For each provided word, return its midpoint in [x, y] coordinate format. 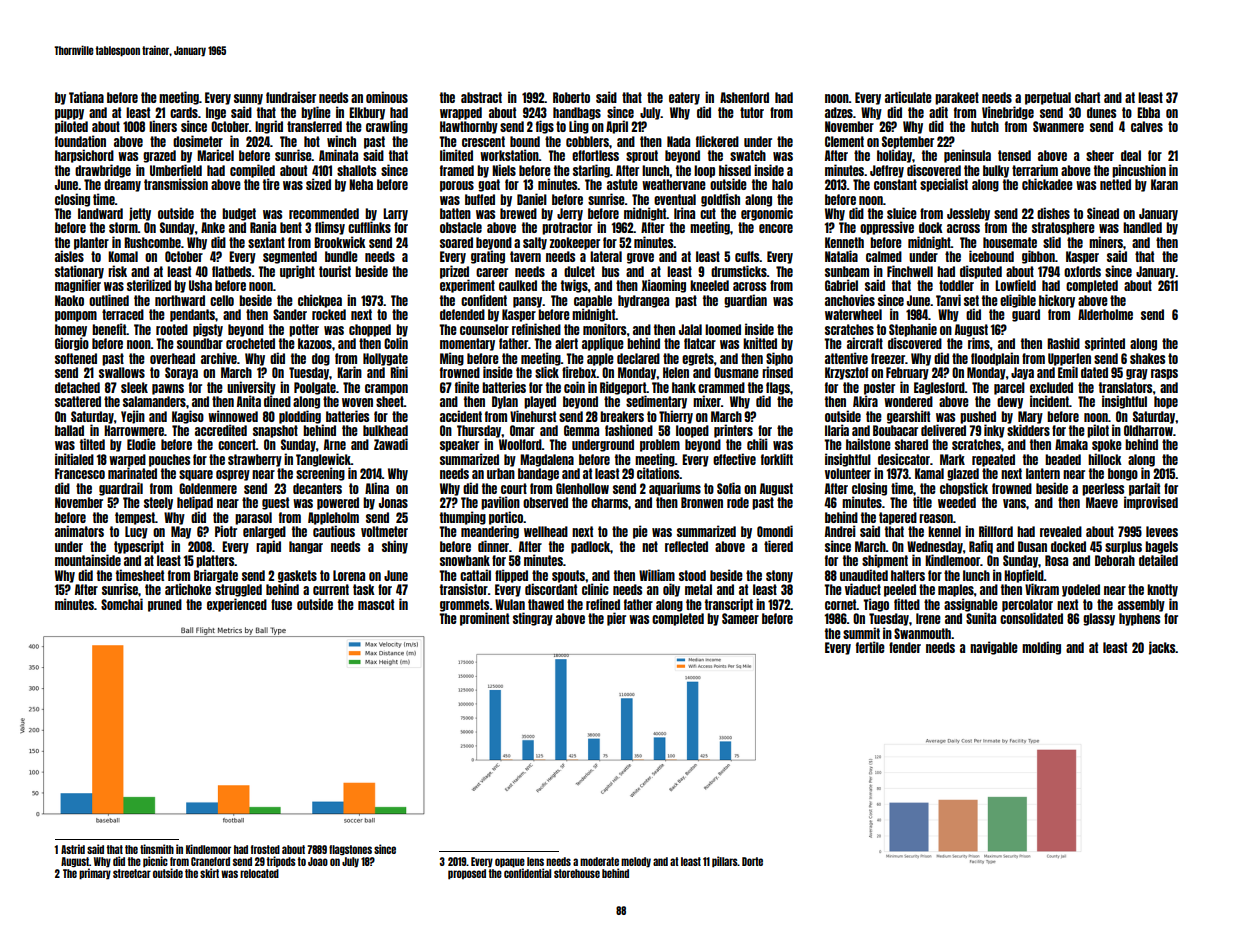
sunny [248, 99]
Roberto [571, 97]
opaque [510, 863]
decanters [317, 488]
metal [698, 589]
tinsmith [157, 849]
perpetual [1048, 98]
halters [908, 575]
